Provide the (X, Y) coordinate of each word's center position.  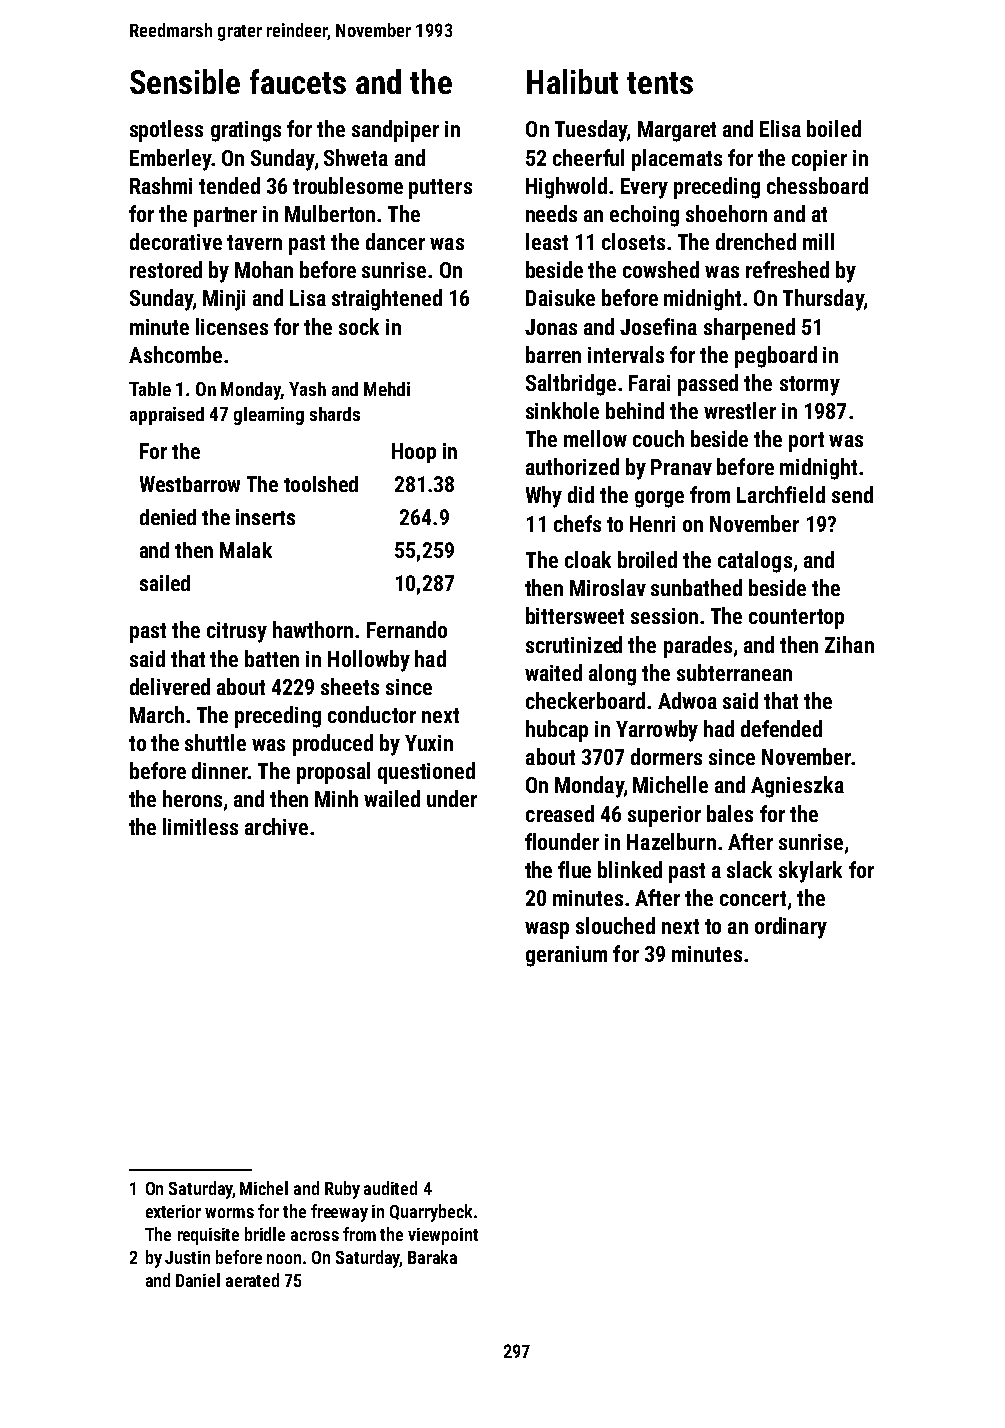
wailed (392, 798)
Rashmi (161, 185)
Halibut (572, 81)
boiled (834, 128)
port (806, 442)
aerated (252, 1280)
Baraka (432, 1257)
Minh (336, 798)
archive (276, 826)
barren (553, 354)
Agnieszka (797, 787)
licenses (232, 326)
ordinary (791, 928)
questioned (426, 773)
